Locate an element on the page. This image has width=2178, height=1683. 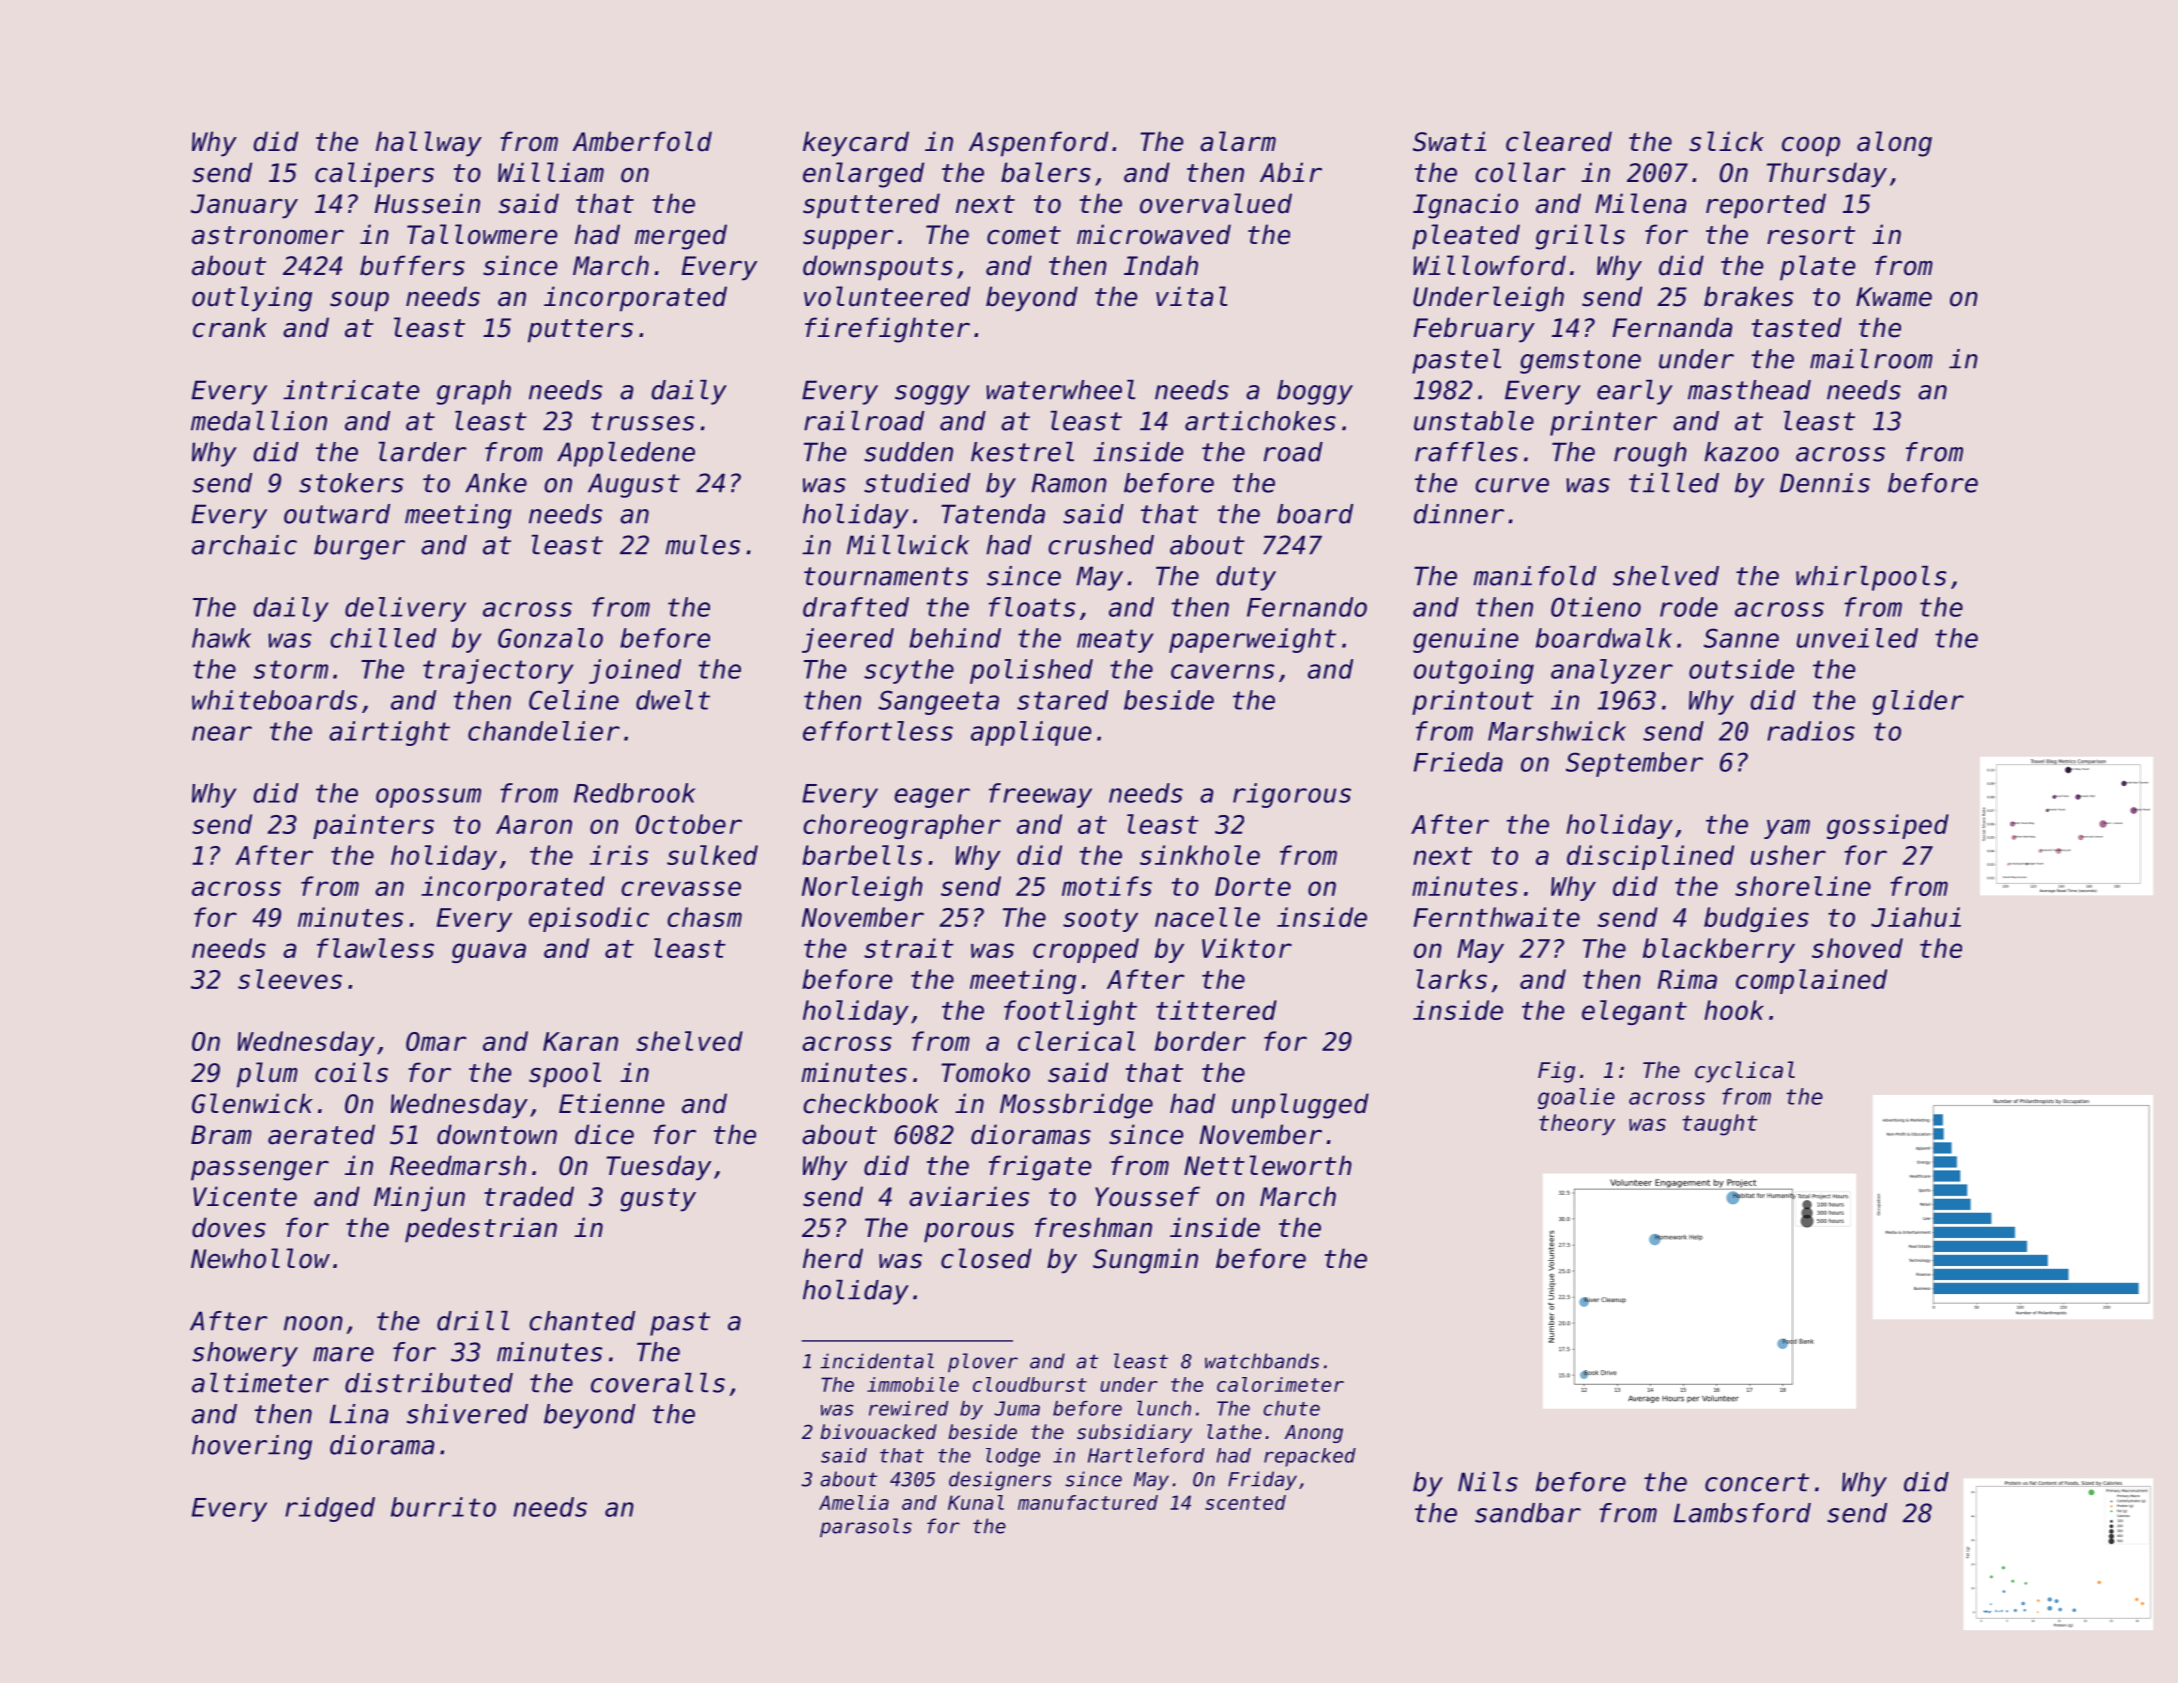
raffles is located at coordinates (1466, 452).
